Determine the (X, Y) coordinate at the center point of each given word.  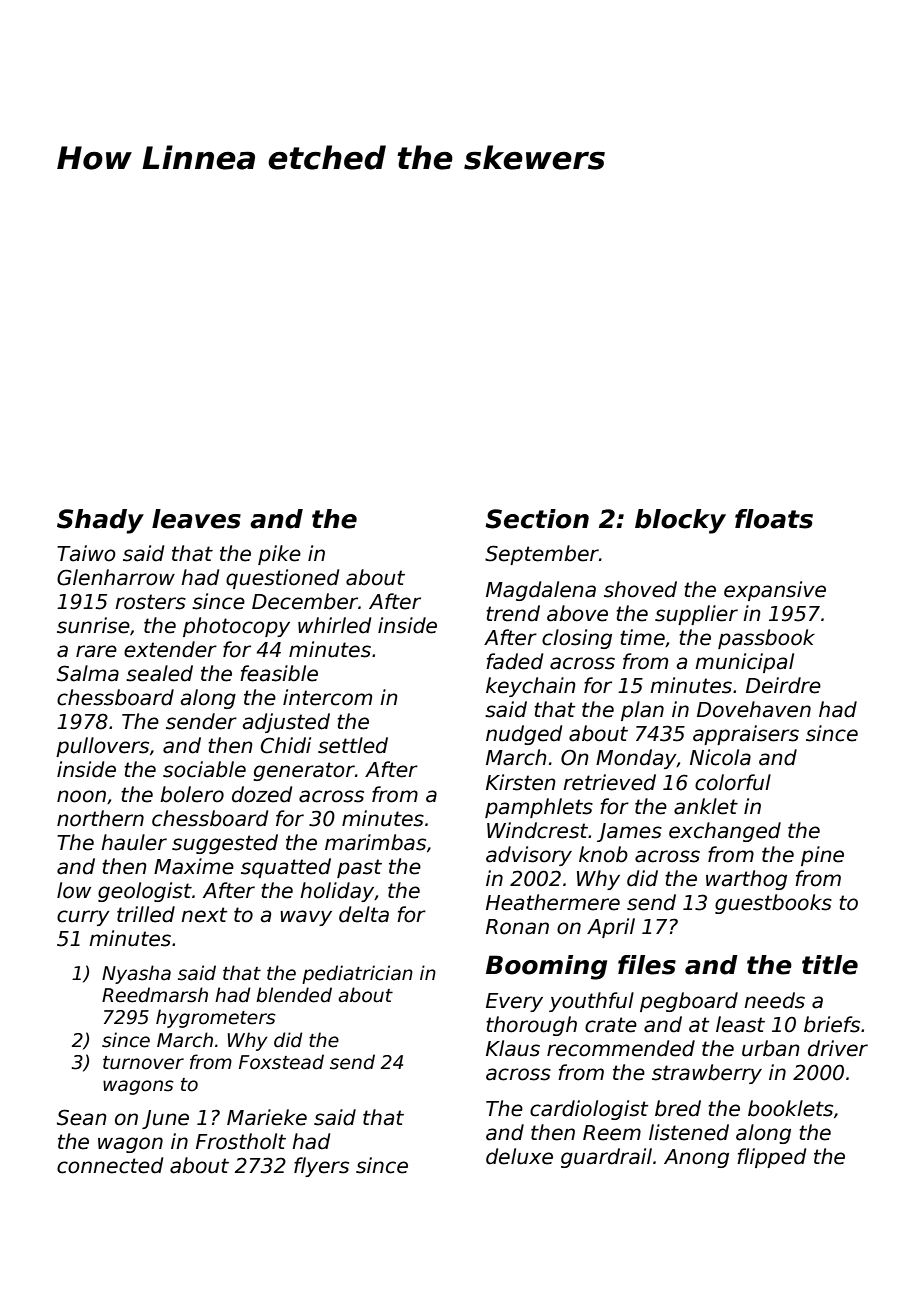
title (830, 965)
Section (537, 519)
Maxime (194, 866)
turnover (143, 1063)
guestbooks (773, 904)
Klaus (513, 1048)
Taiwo (86, 553)
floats (774, 519)
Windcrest (538, 830)
